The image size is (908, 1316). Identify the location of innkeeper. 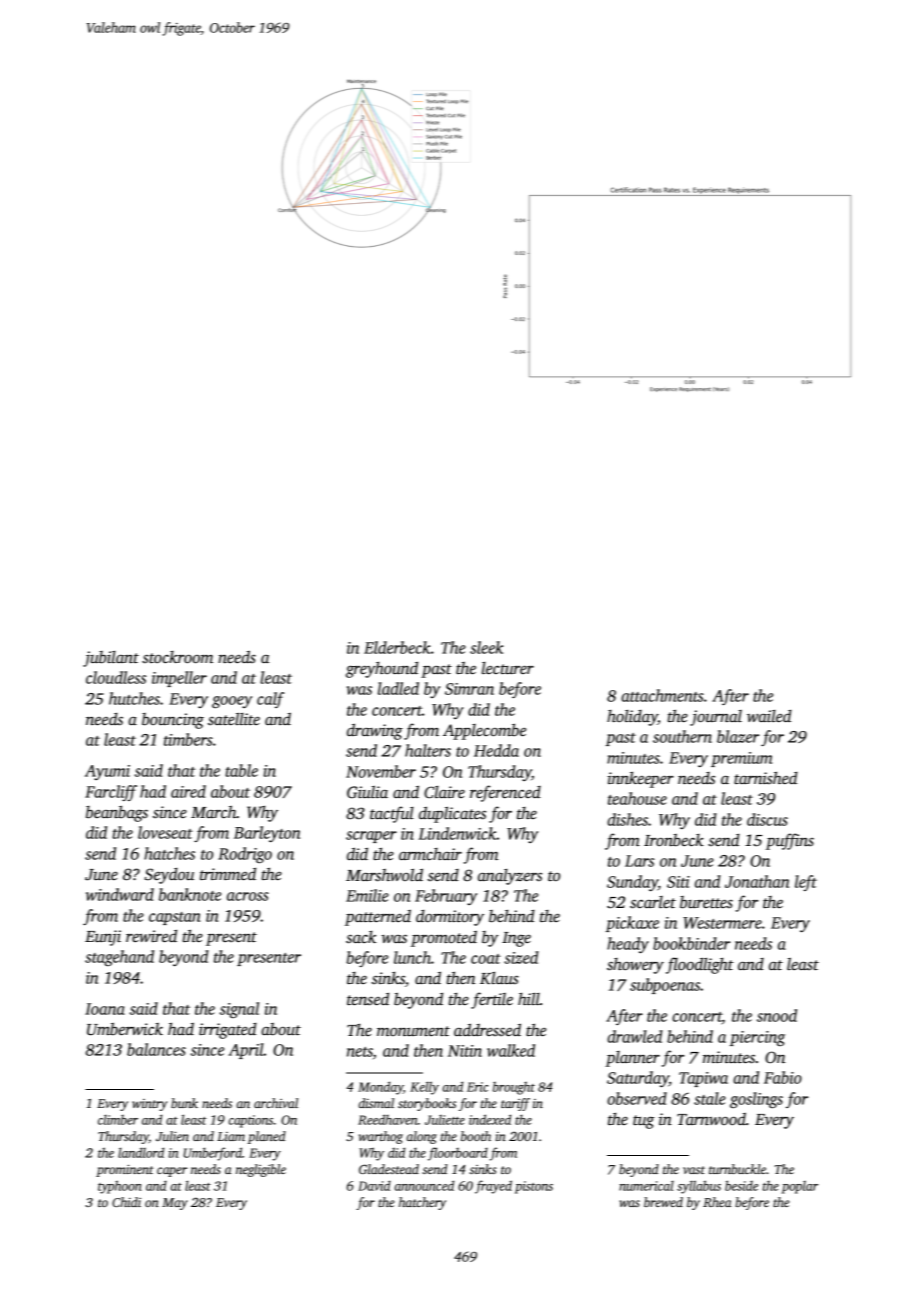
(641, 779).
